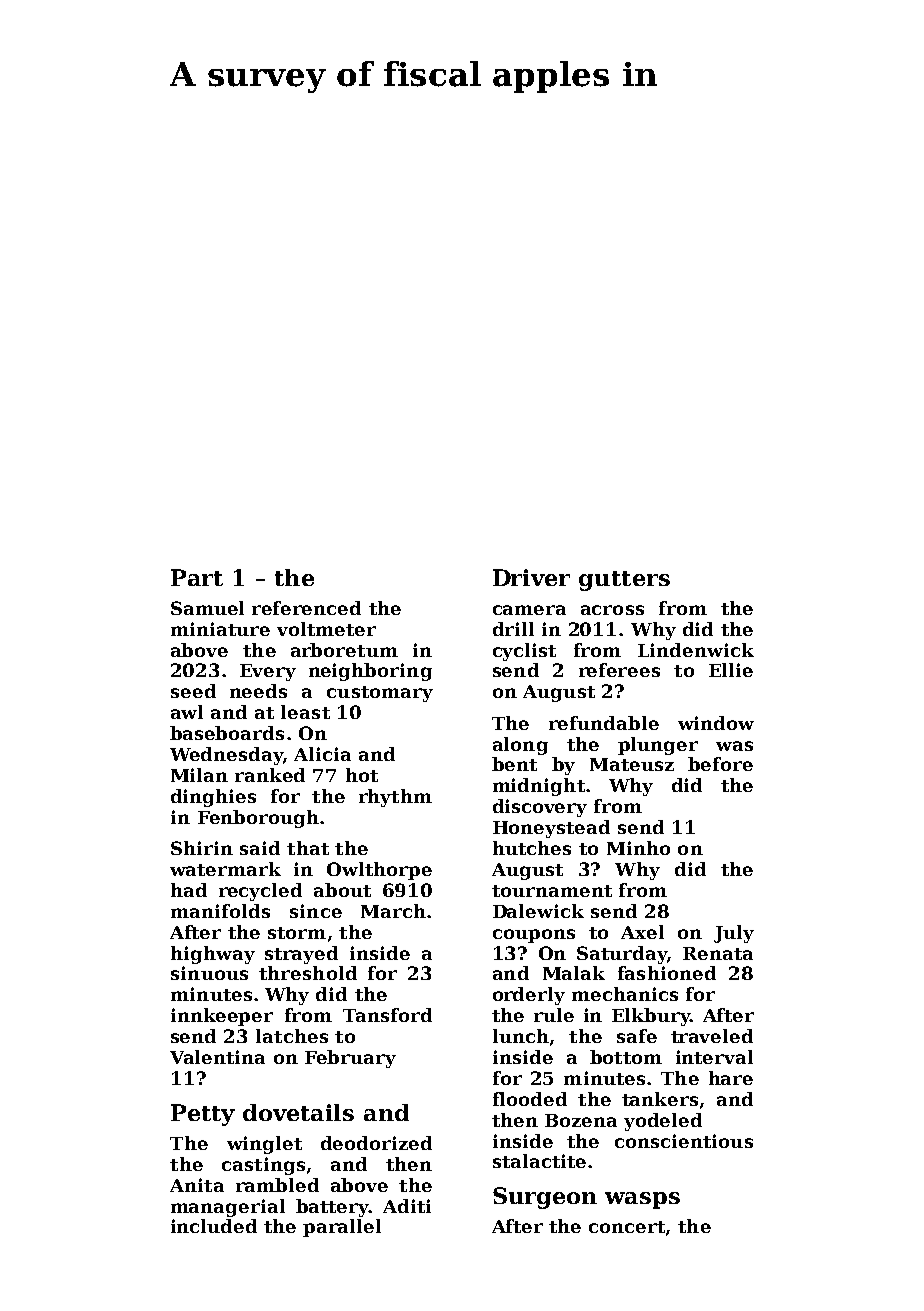 This screenshot has height=1311, width=924. I want to click on gutters, so click(624, 581).
